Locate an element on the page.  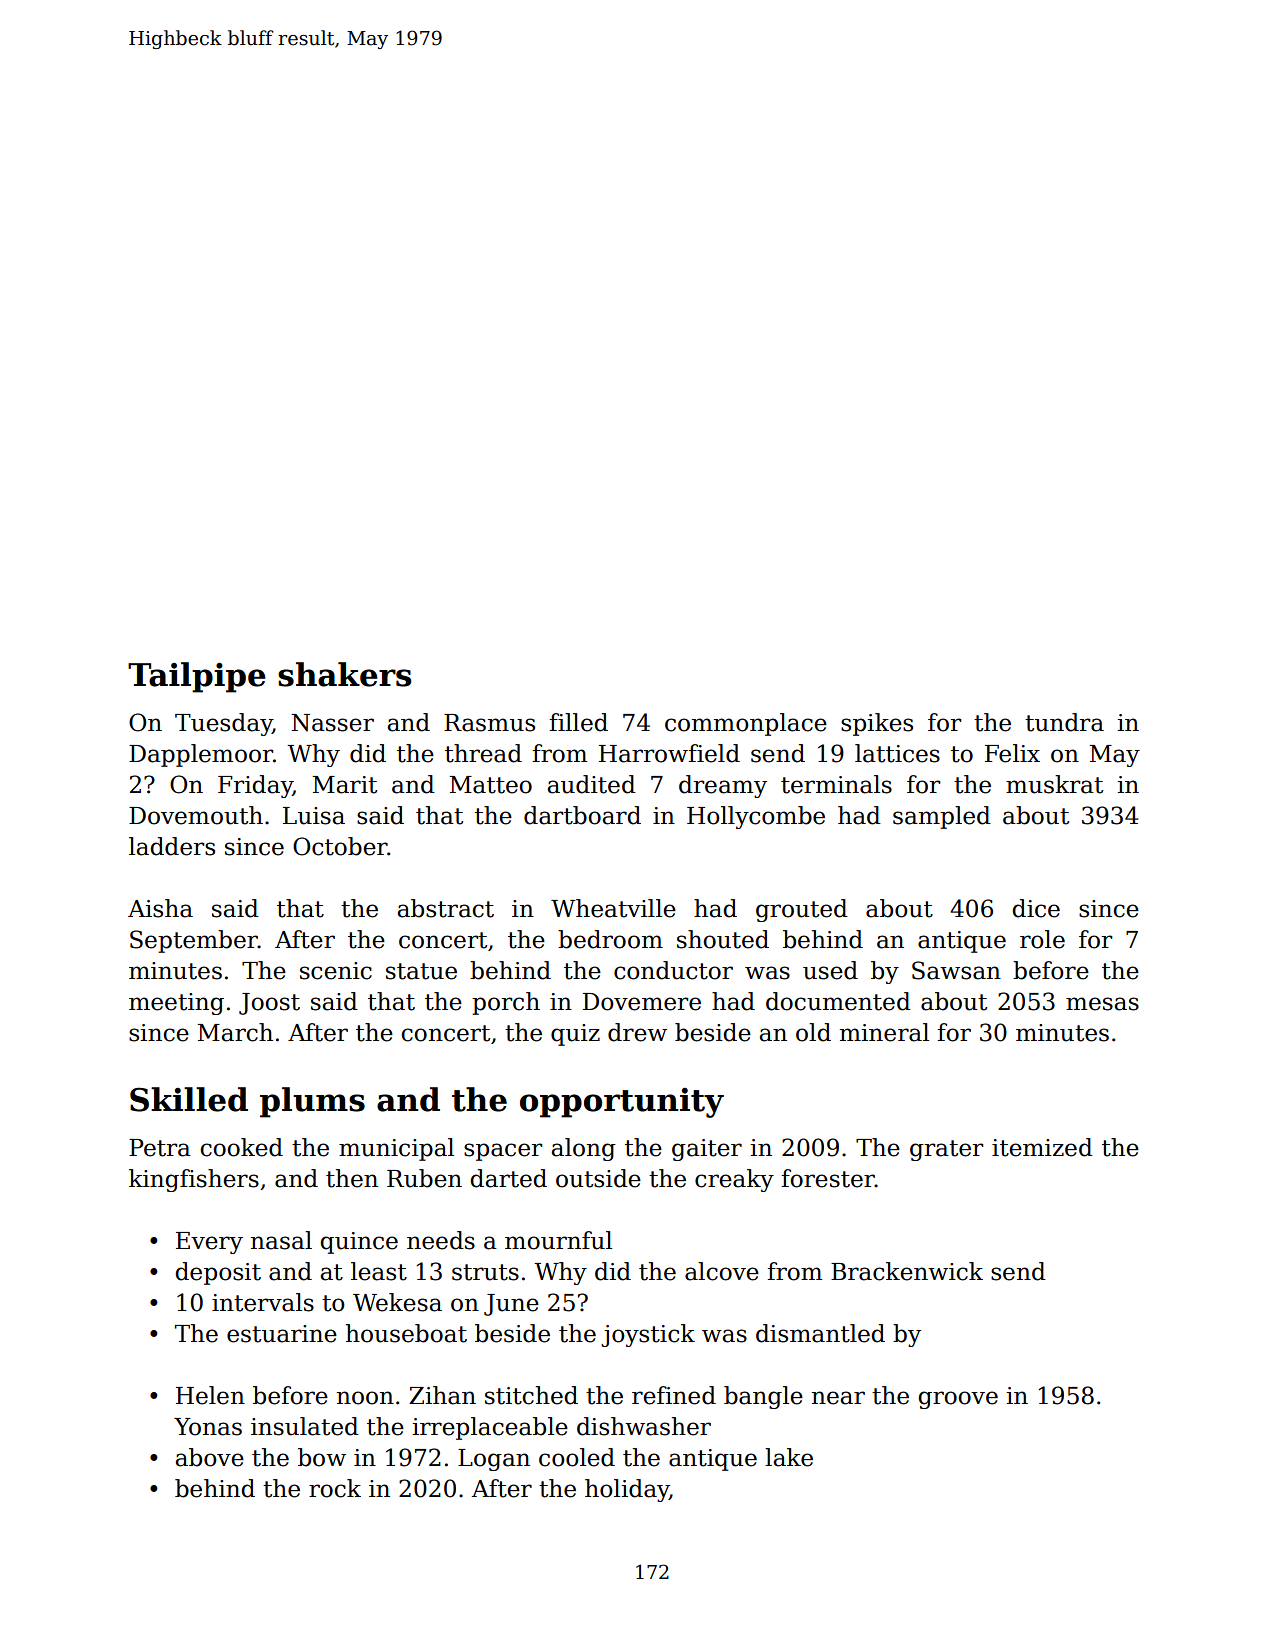
grouted is located at coordinates (802, 910).
